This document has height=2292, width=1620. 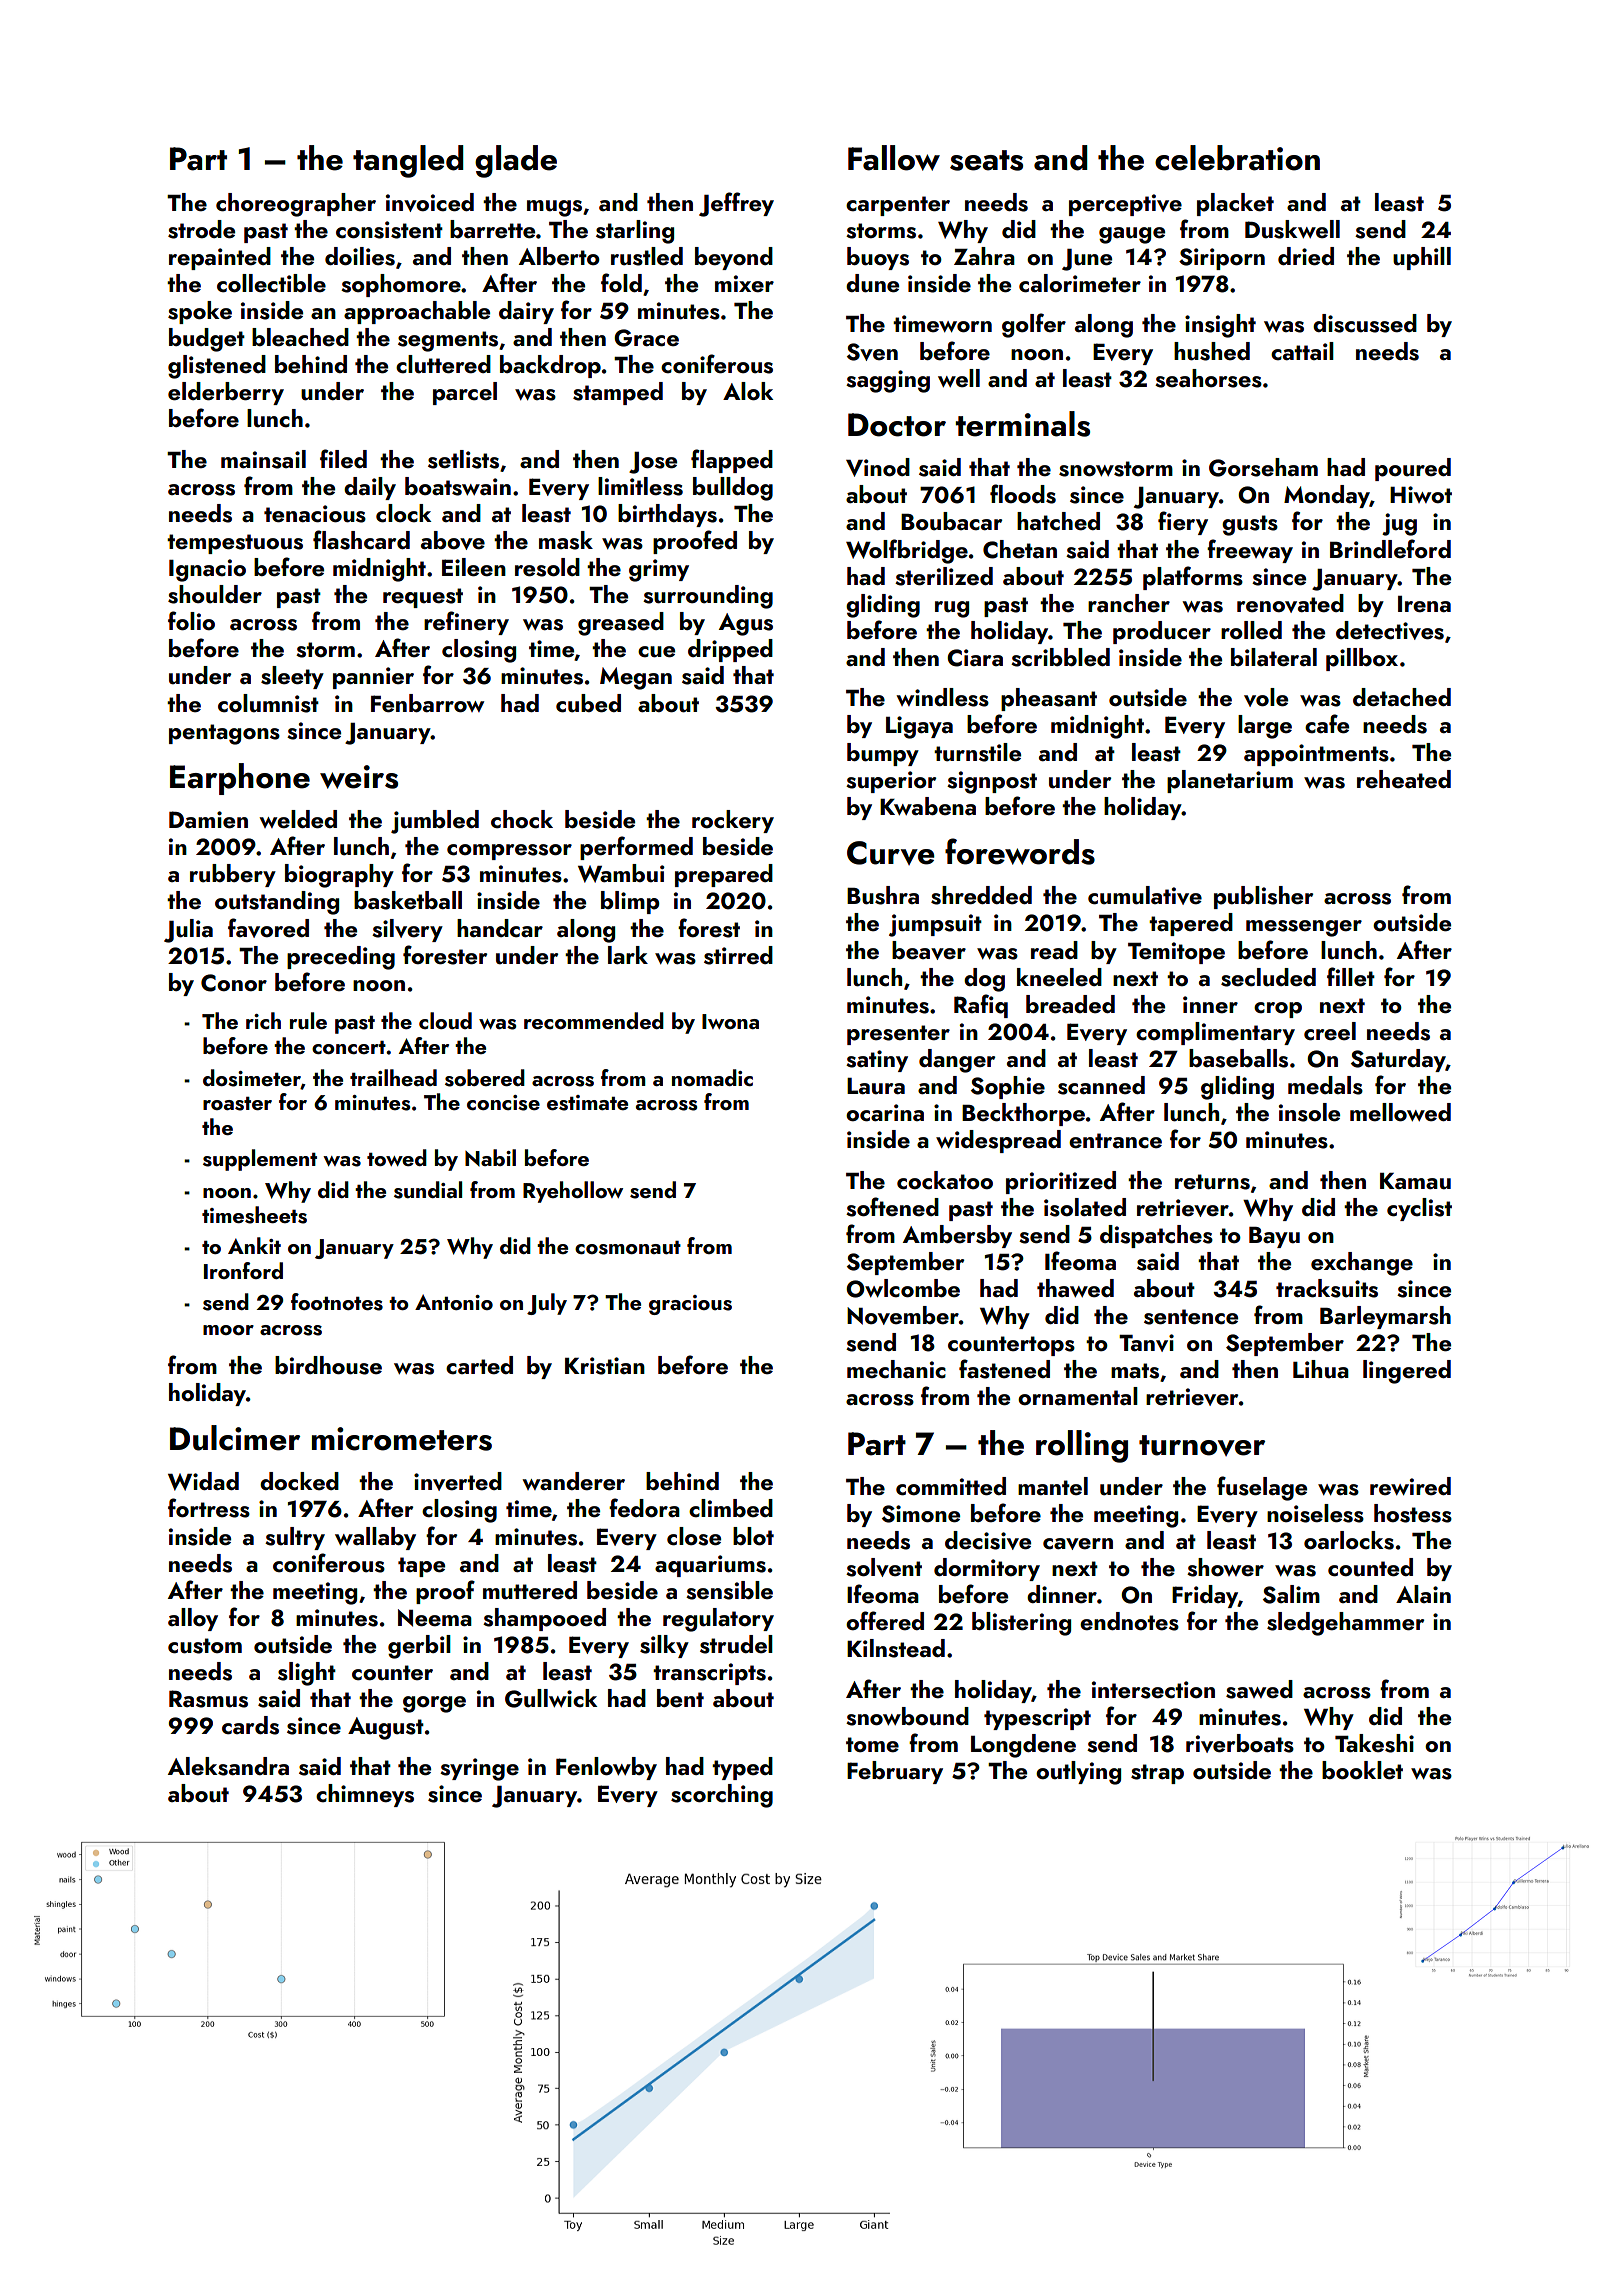 What do you see at coordinates (1237, 158) in the document?
I see `celebration` at bounding box center [1237, 158].
